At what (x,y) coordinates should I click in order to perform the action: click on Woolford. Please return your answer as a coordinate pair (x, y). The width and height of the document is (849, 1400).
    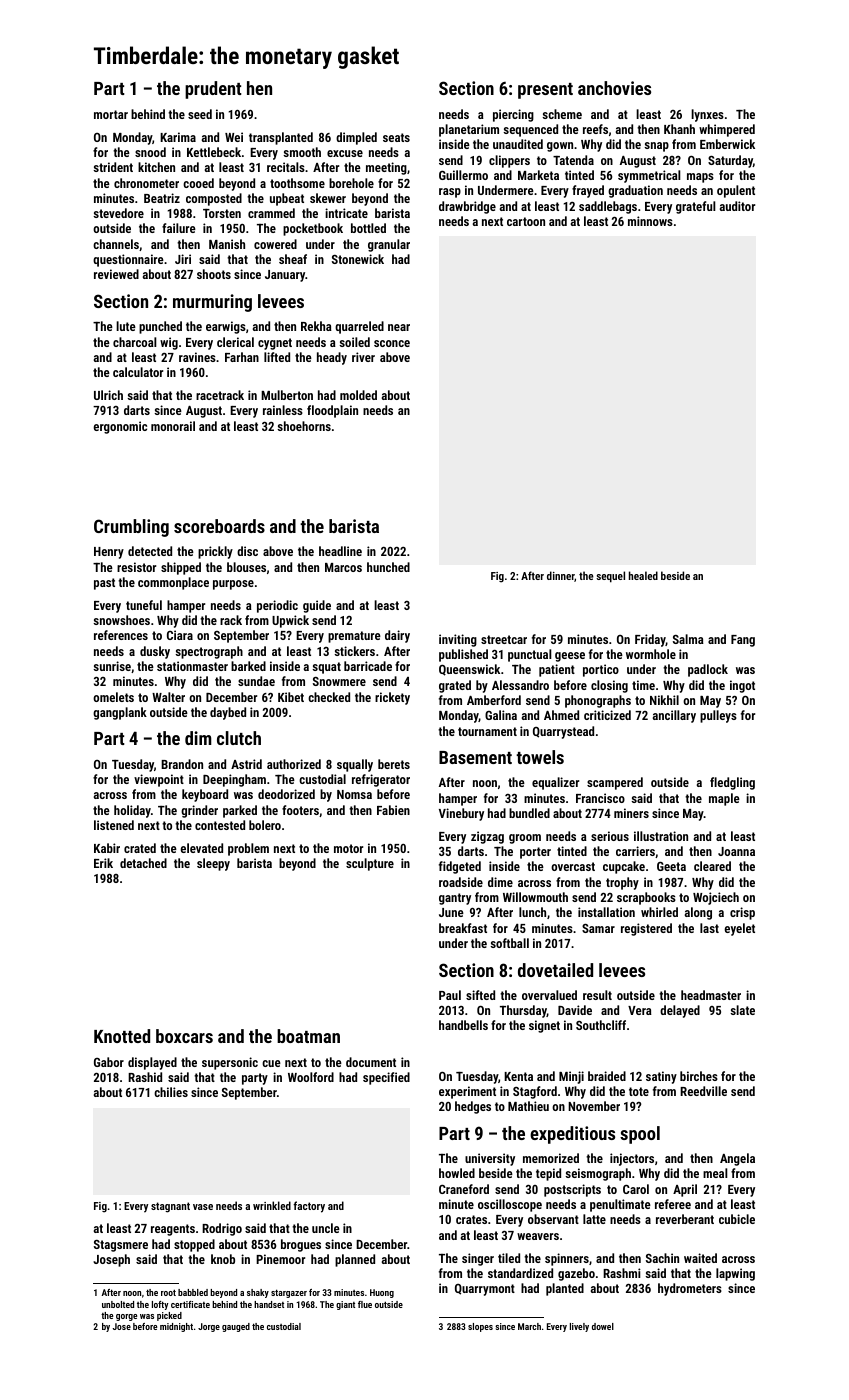
    Looking at the image, I should click on (311, 1077).
